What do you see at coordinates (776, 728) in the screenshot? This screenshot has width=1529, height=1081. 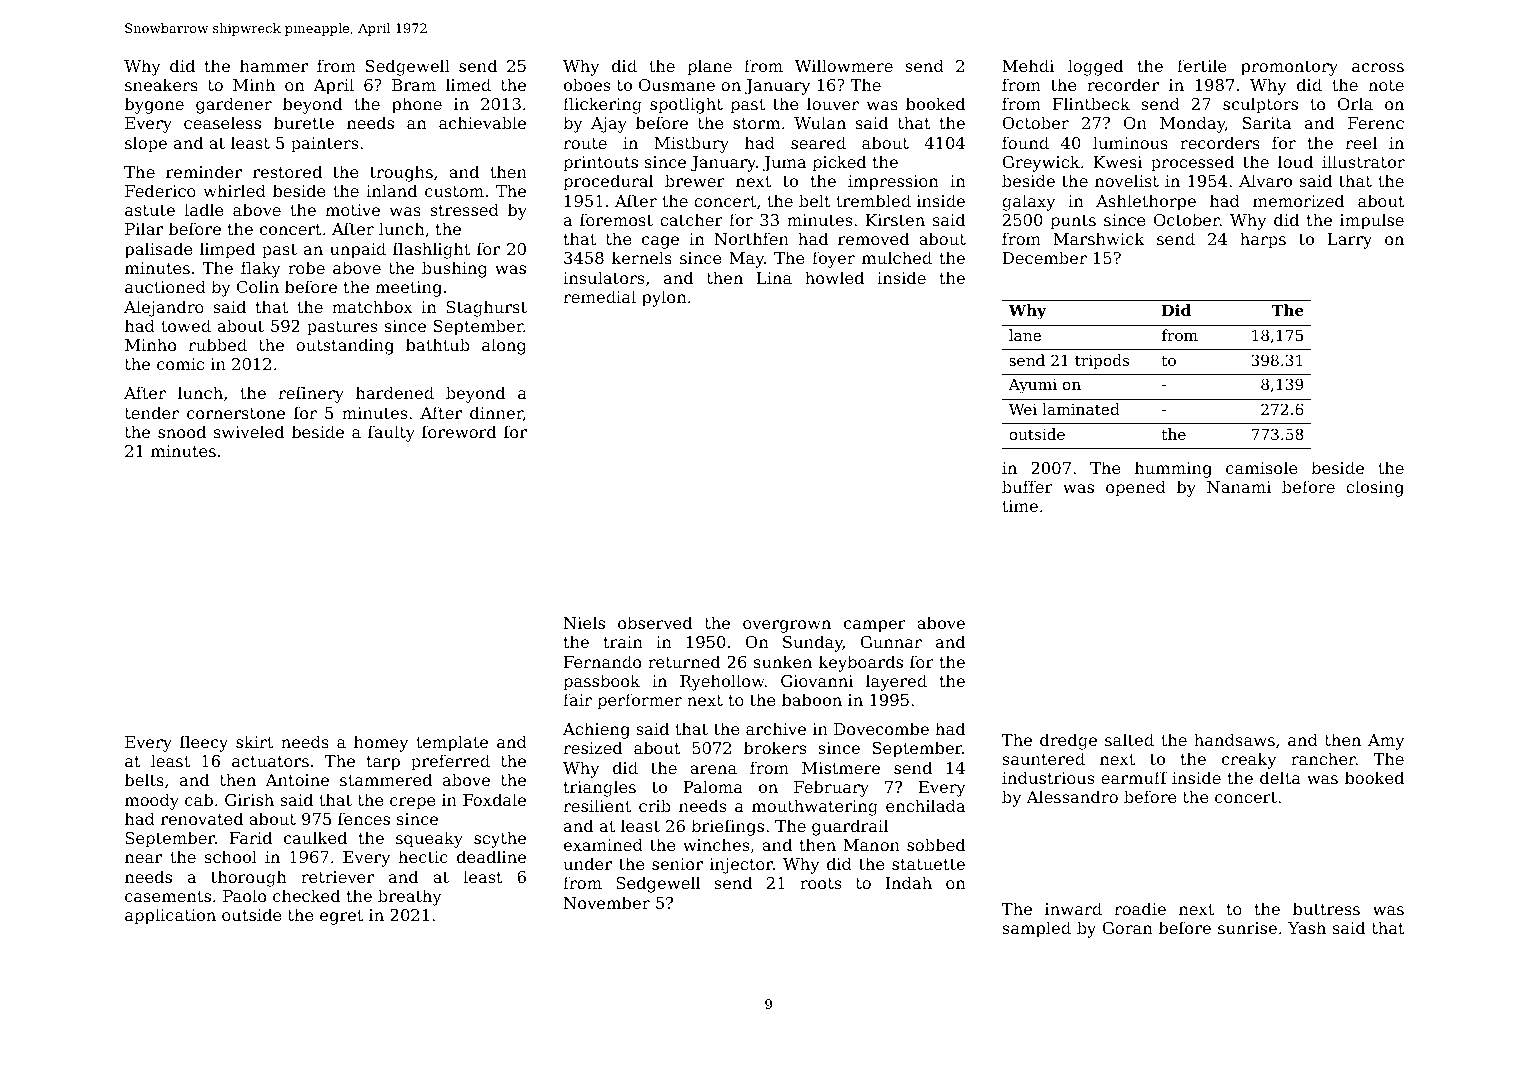 I see `archive` at bounding box center [776, 728].
